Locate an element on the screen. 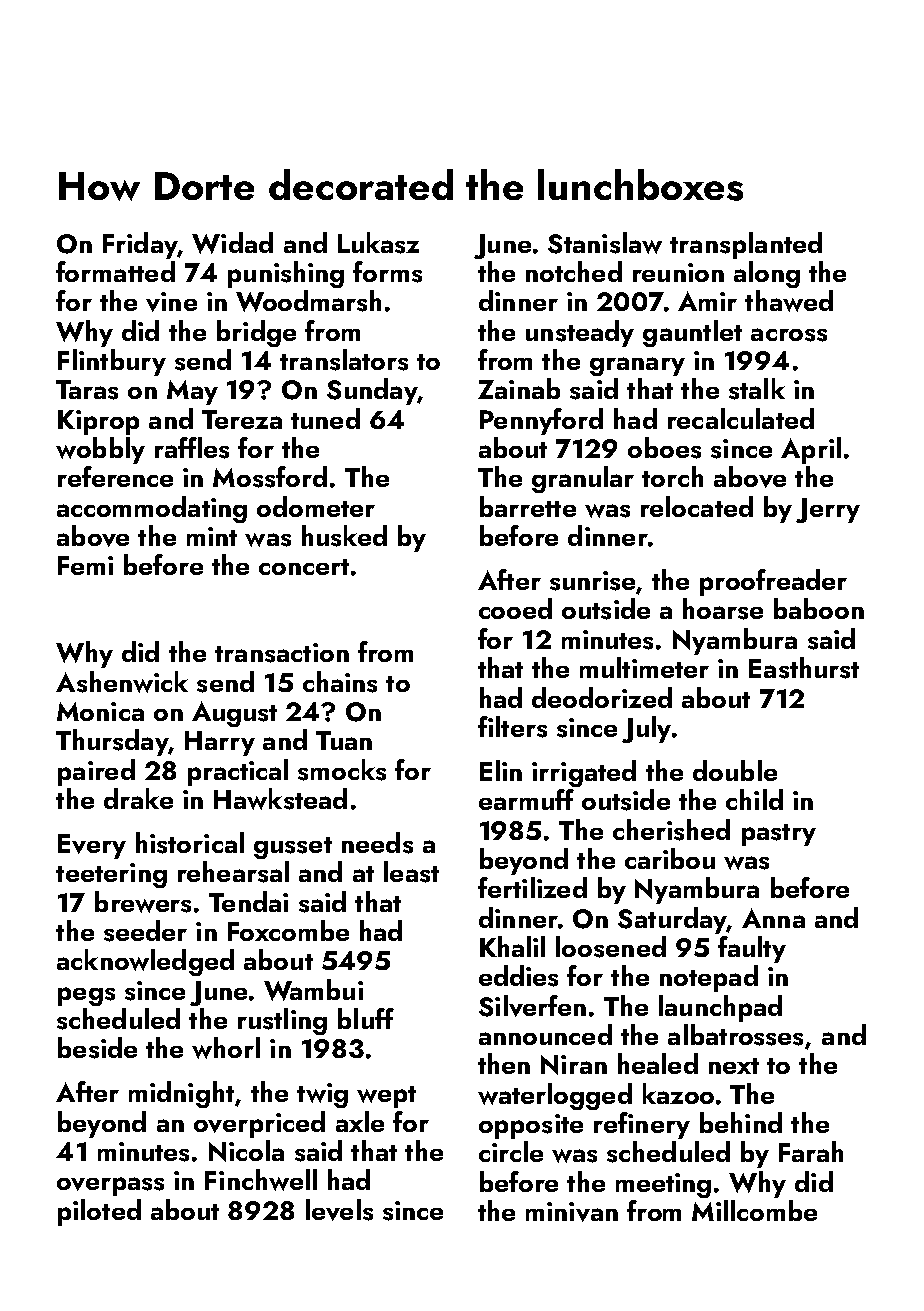  Friday is located at coordinates (140, 245).
